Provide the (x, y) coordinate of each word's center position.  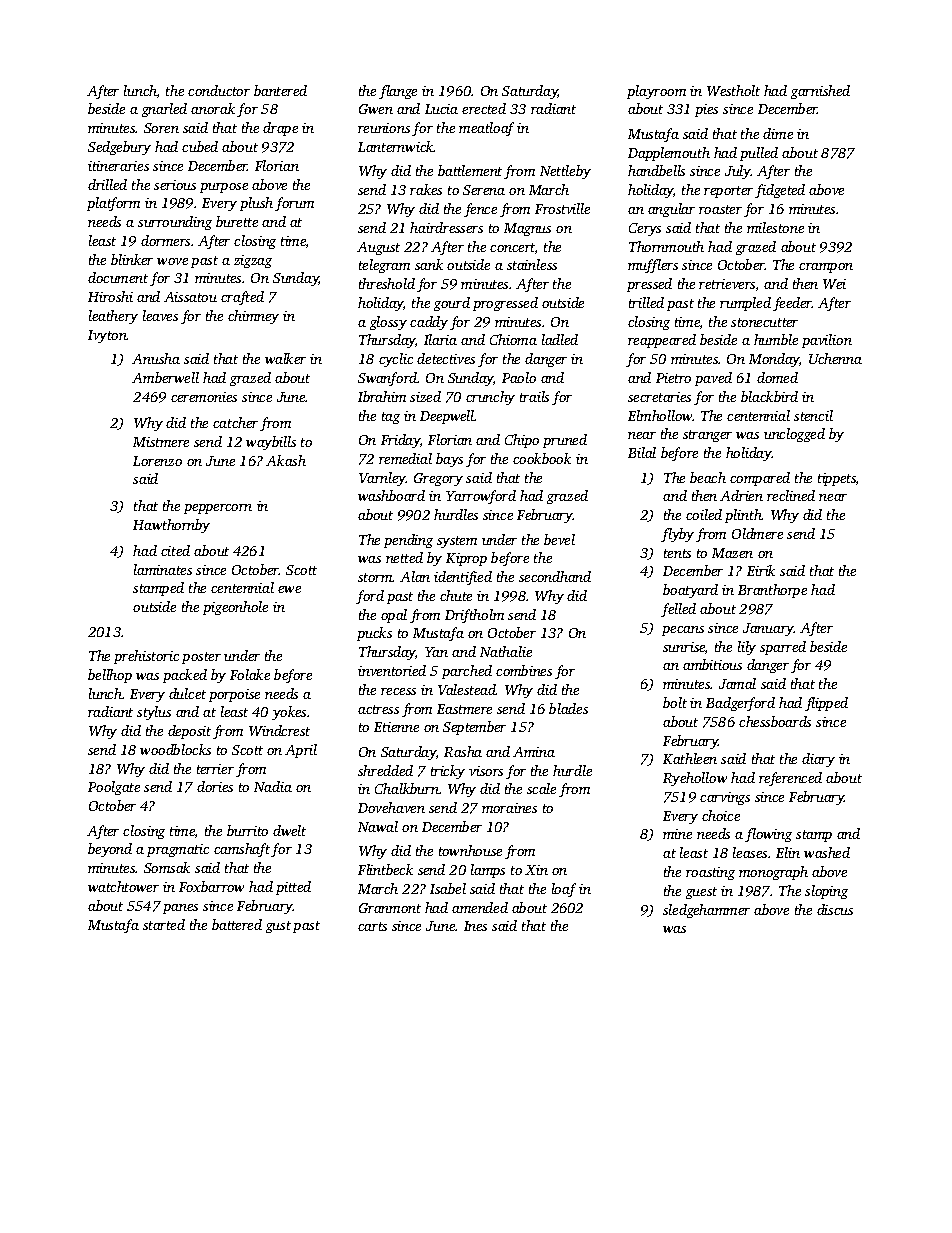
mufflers (653, 266)
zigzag (253, 261)
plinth (743, 516)
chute (456, 595)
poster (201, 658)
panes (180, 909)
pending (408, 541)
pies (706, 110)
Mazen (732, 553)
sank (429, 264)
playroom (656, 92)
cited (175, 550)
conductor (219, 90)
